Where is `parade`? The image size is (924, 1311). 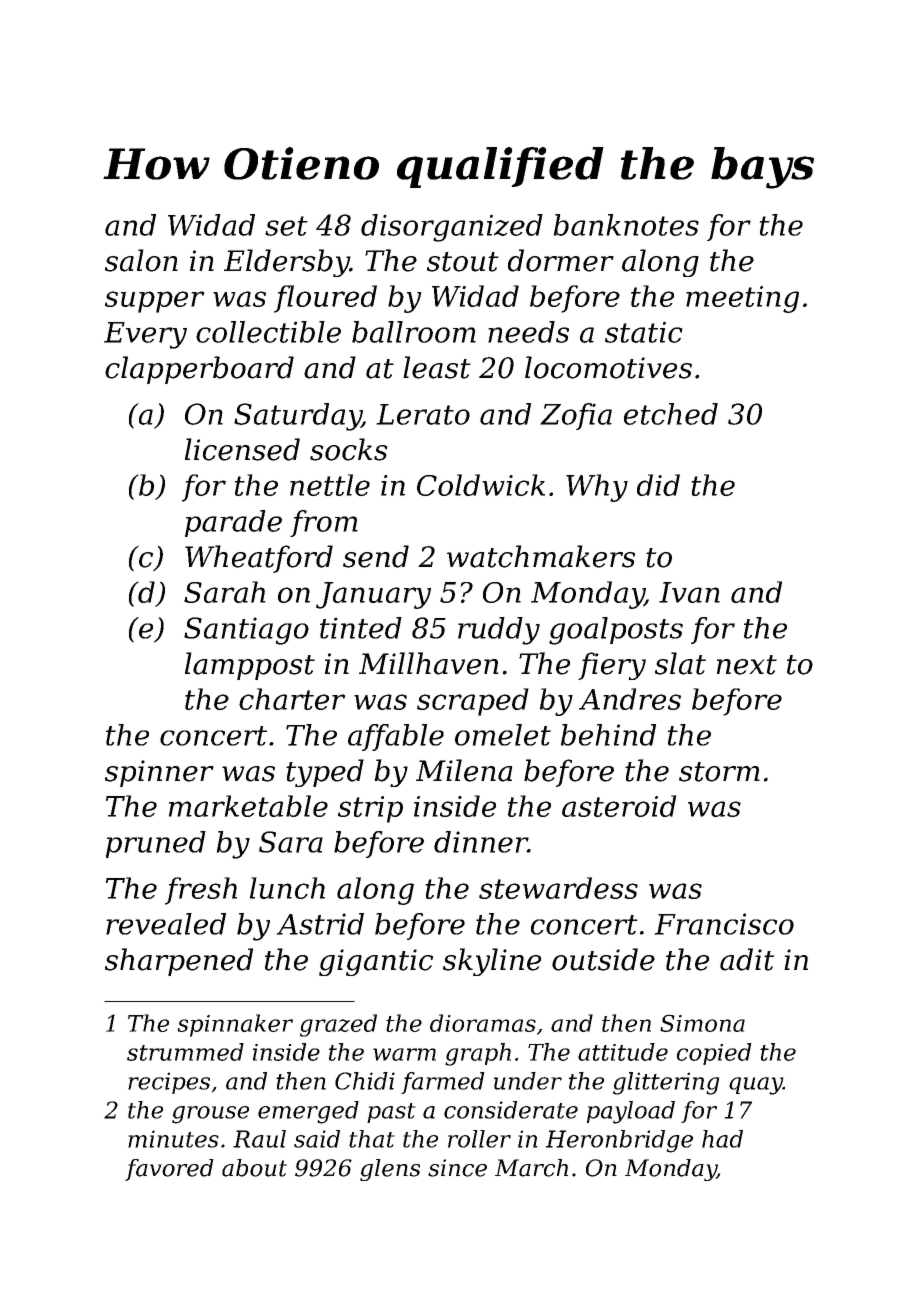 parade is located at coordinates (233, 523).
